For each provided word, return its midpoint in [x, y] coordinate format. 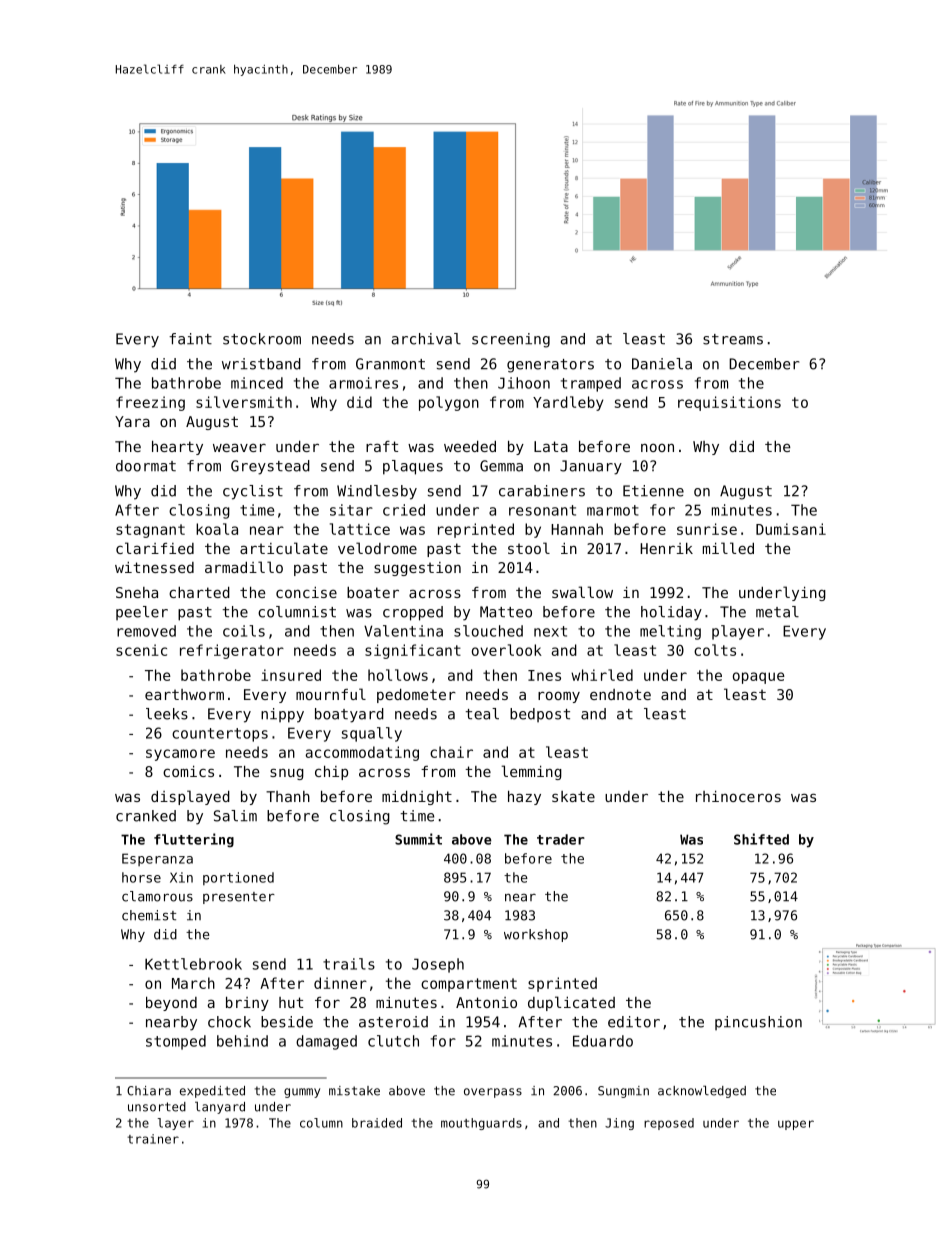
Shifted [761, 839]
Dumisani [791, 529]
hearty [177, 448]
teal [482, 714]
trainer [153, 1139]
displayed [190, 797]
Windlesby [377, 492]
